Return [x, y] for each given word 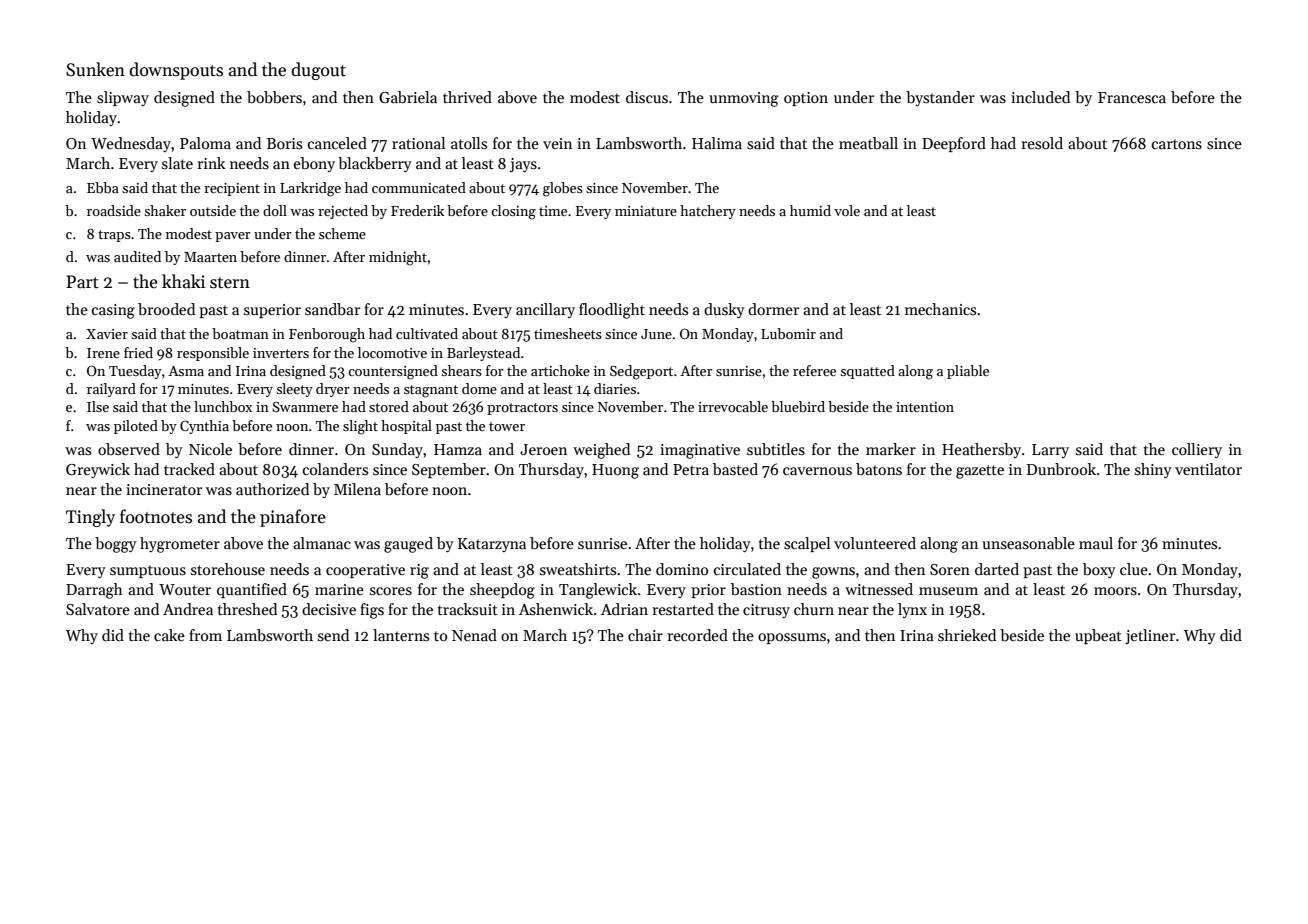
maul [1096, 543]
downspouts [176, 71]
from [205, 635]
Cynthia [204, 427]
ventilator [1208, 469]
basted [735, 469]
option [806, 99]
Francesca [1132, 97]
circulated [747, 569]
